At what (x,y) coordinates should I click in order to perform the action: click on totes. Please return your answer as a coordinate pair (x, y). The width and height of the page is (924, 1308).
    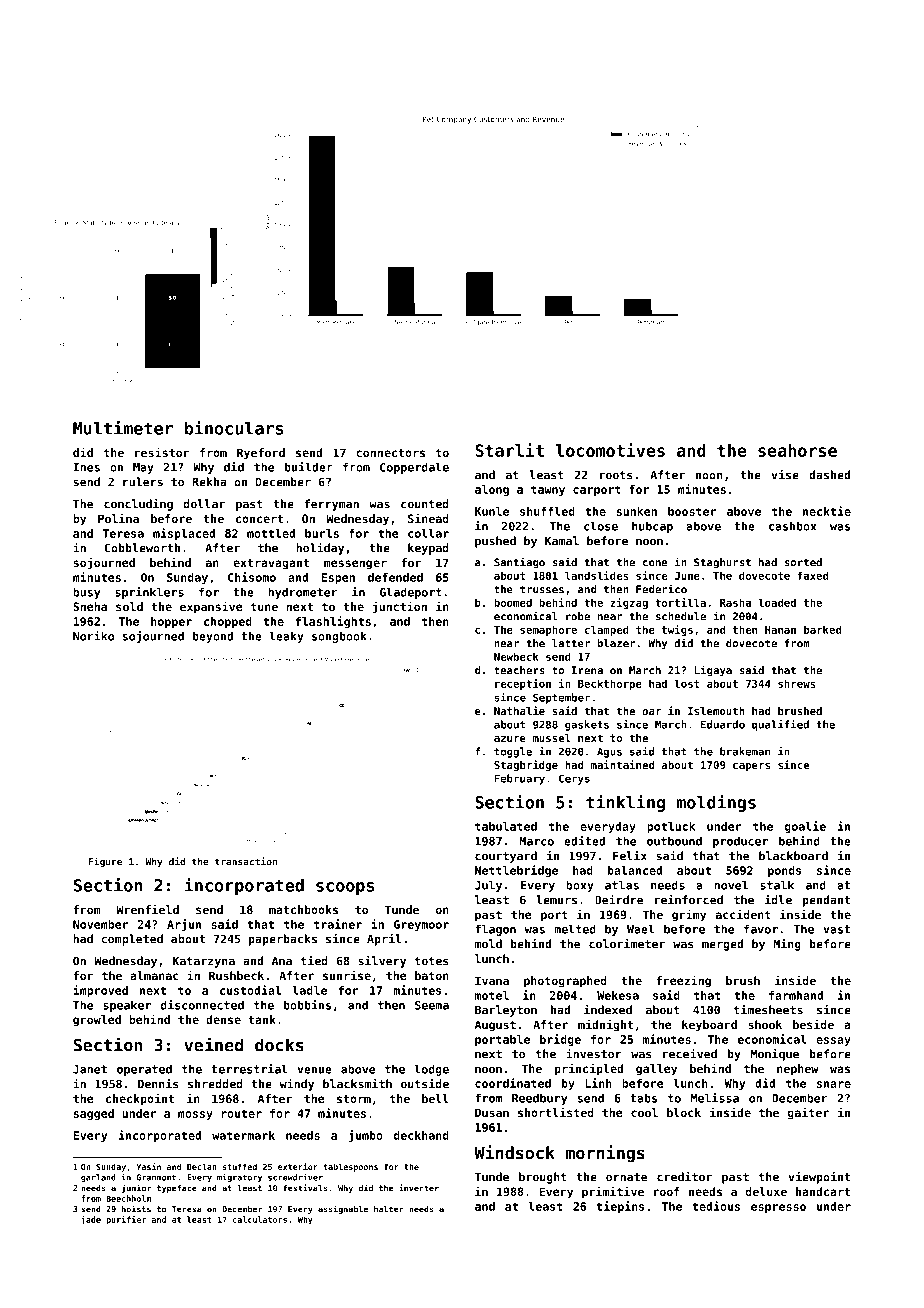
    Looking at the image, I should click on (432, 961).
